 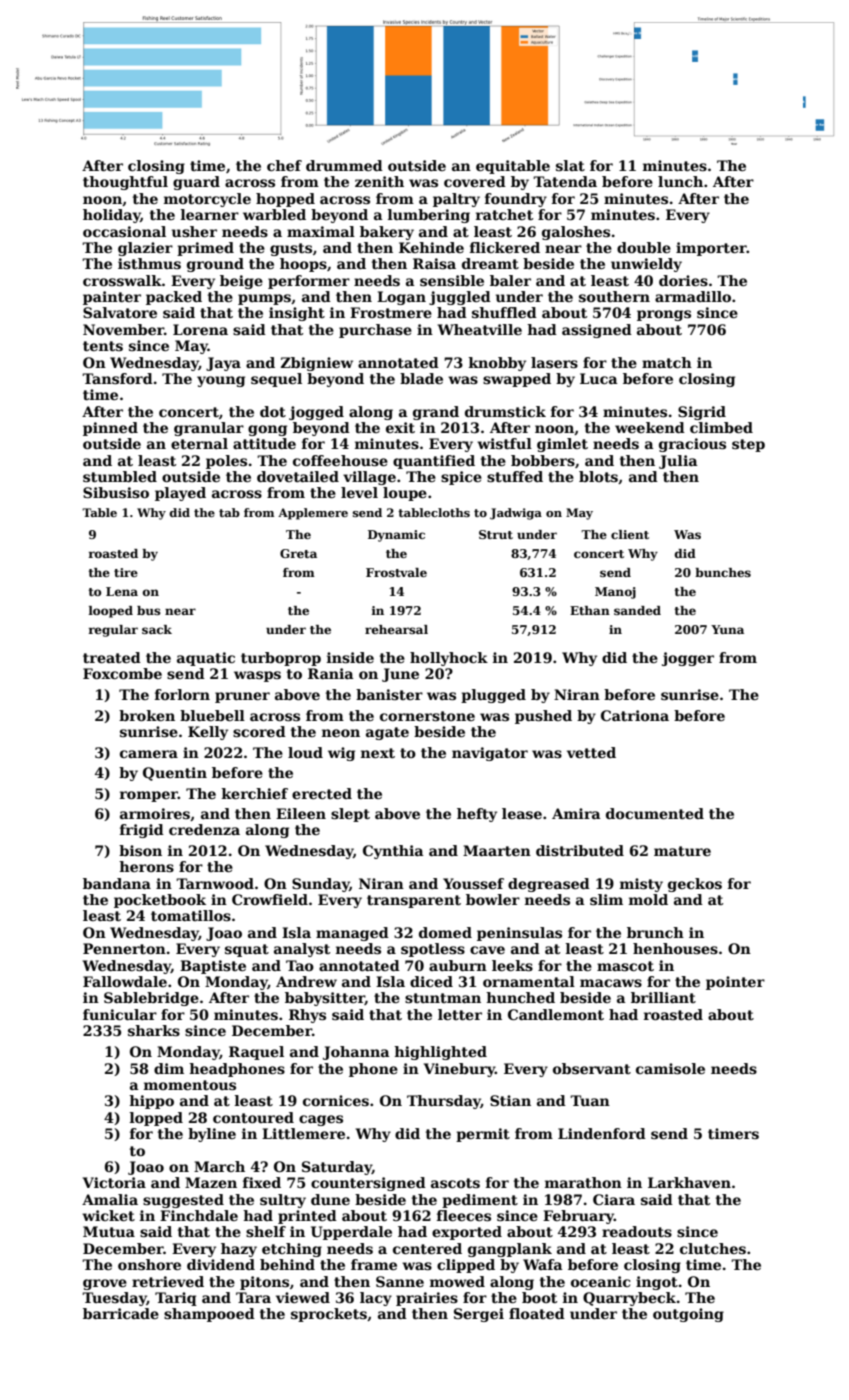 What do you see at coordinates (421, 378) in the screenshot?
I see `blade` at bounding box center [421, 378].
